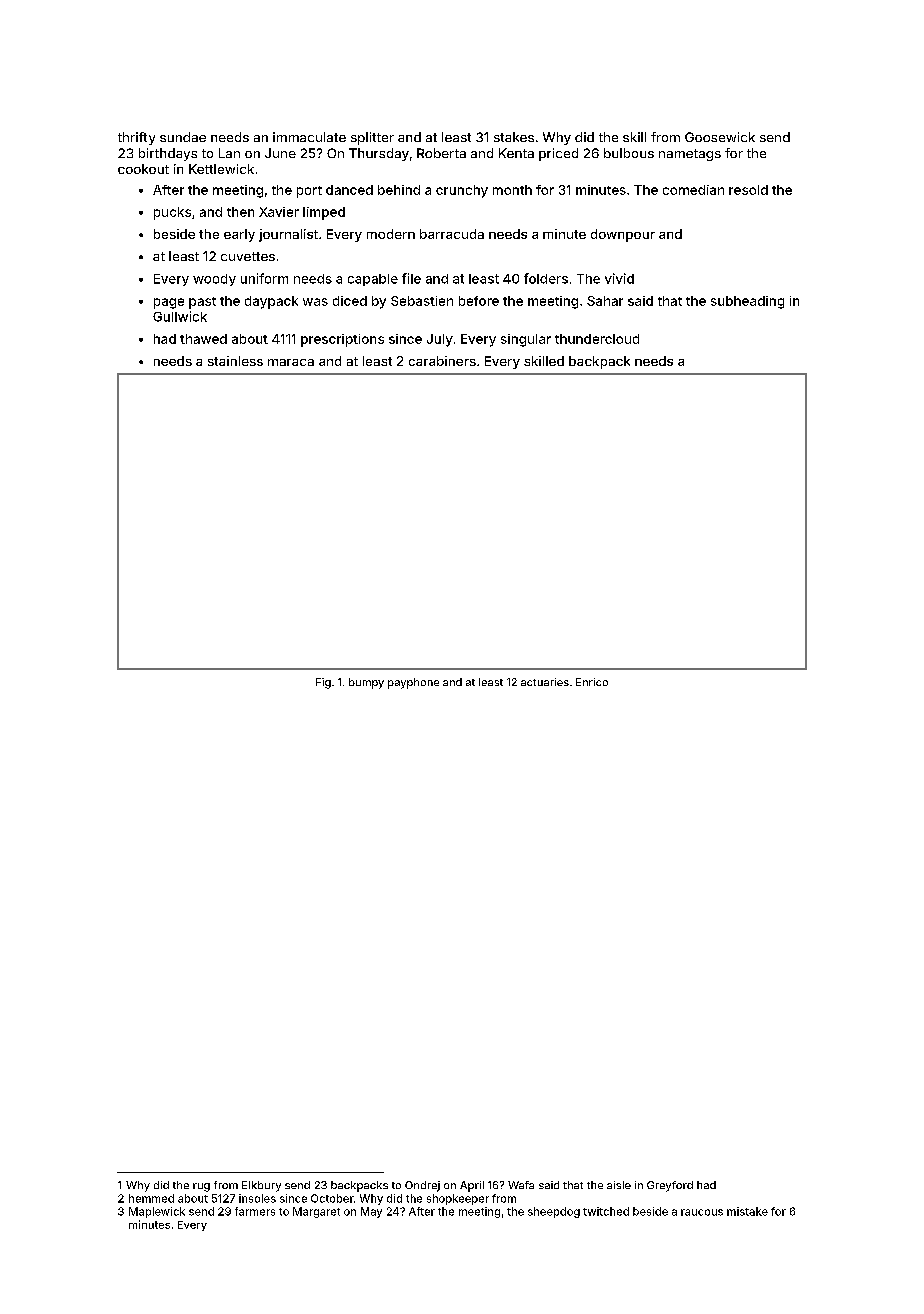 Image resolution: width=924 pixels, height=1314 pixels. I want to click on Goosewick, so click(720, 137).
